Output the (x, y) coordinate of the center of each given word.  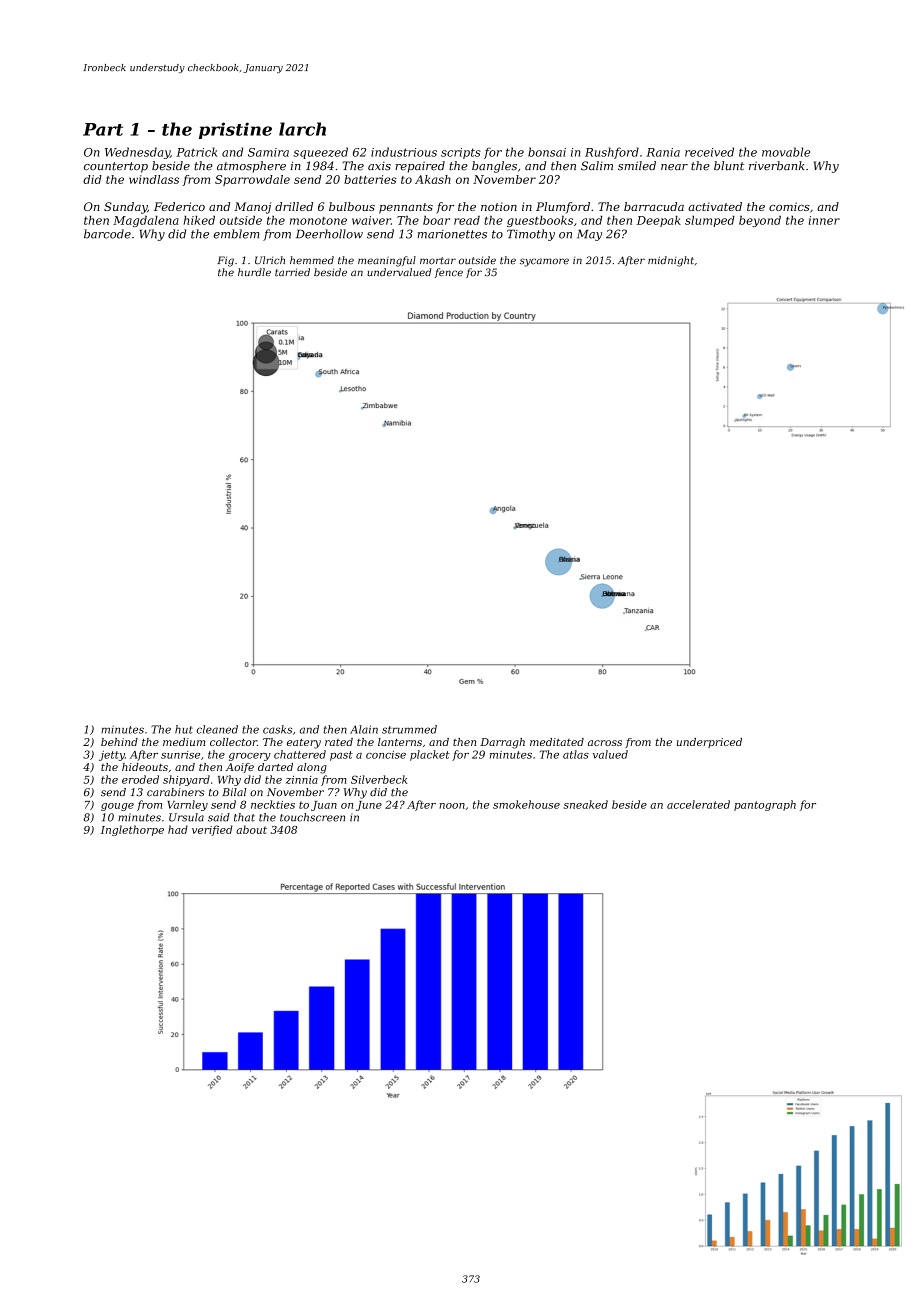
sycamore (544, 262)
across (605, 743)
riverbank (777, 166)
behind (119, 742)
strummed (409, 729)
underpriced (709, 743)
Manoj (252, 208)
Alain (364, 729)
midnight (671, 261)
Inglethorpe (132, 830)
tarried (292, 272)
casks (277, 729)
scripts (461, 153)
